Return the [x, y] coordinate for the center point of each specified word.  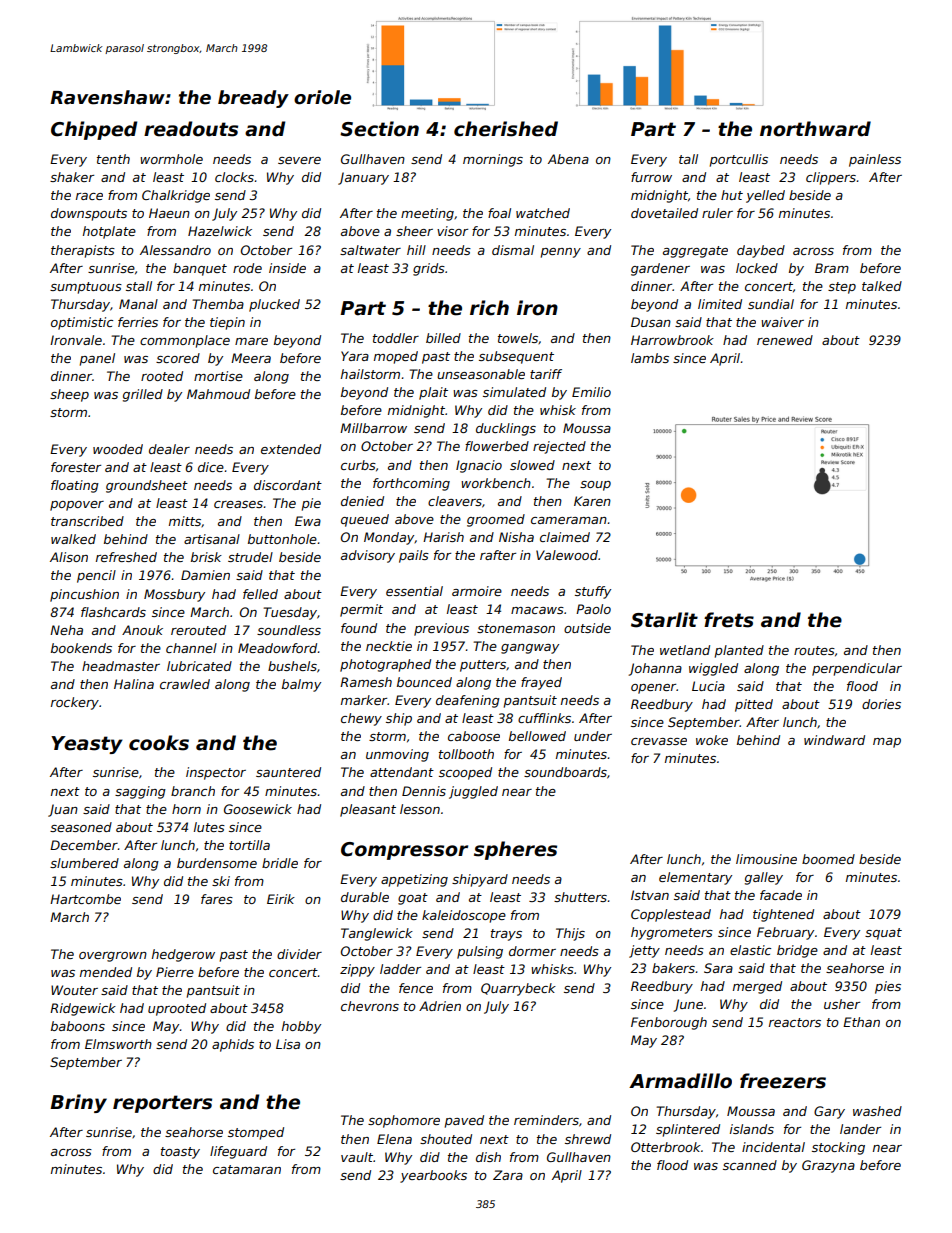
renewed [785, 340]
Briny [78, 1103]
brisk [206, 557]
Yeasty [87, 745]
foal [499, 213]
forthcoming [411, 484]
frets [729, 620]
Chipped [94, 130]
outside [587, 628]
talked [882, 286]
